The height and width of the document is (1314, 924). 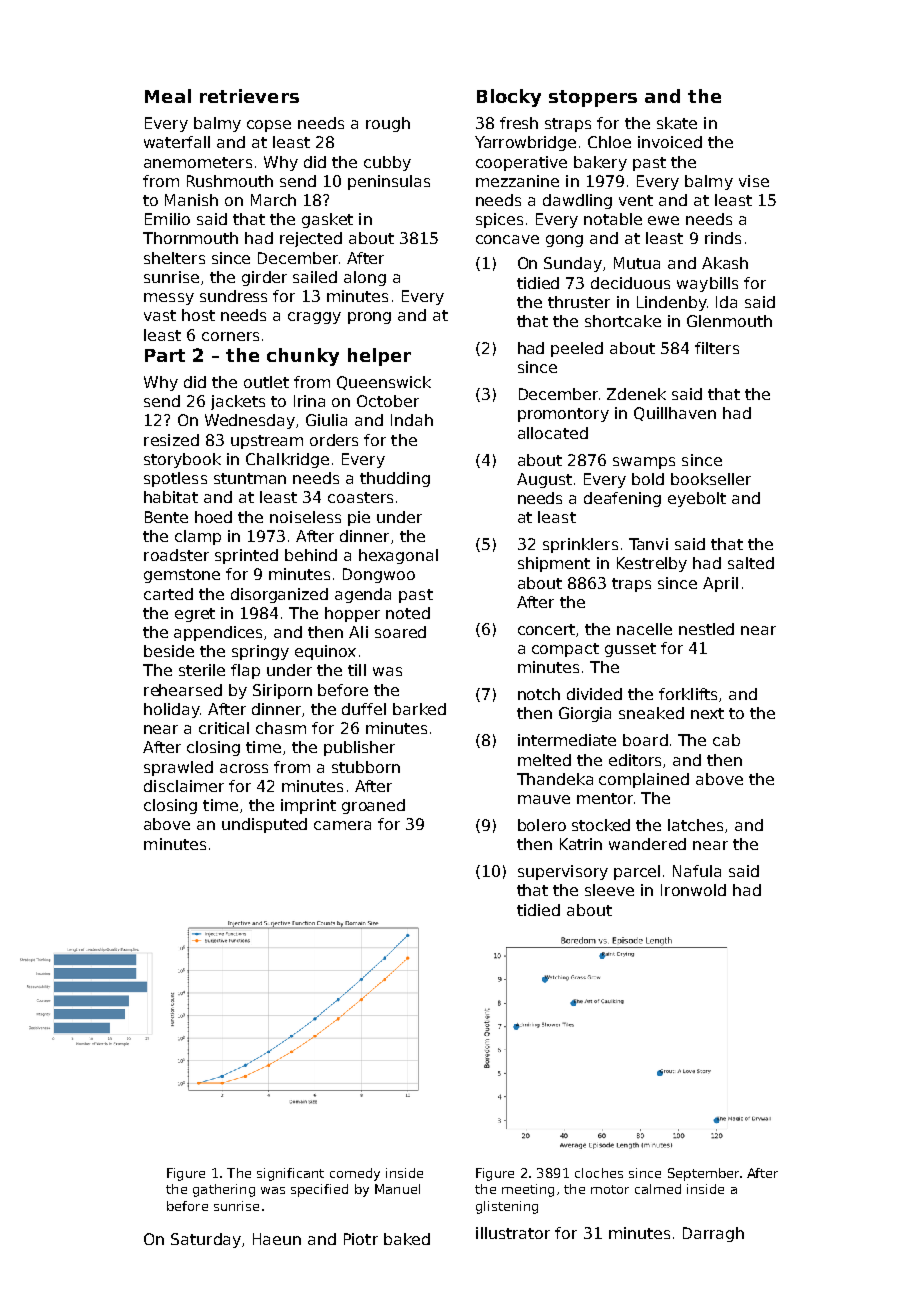 I want to click on concave, so click(x=507, y=239).
